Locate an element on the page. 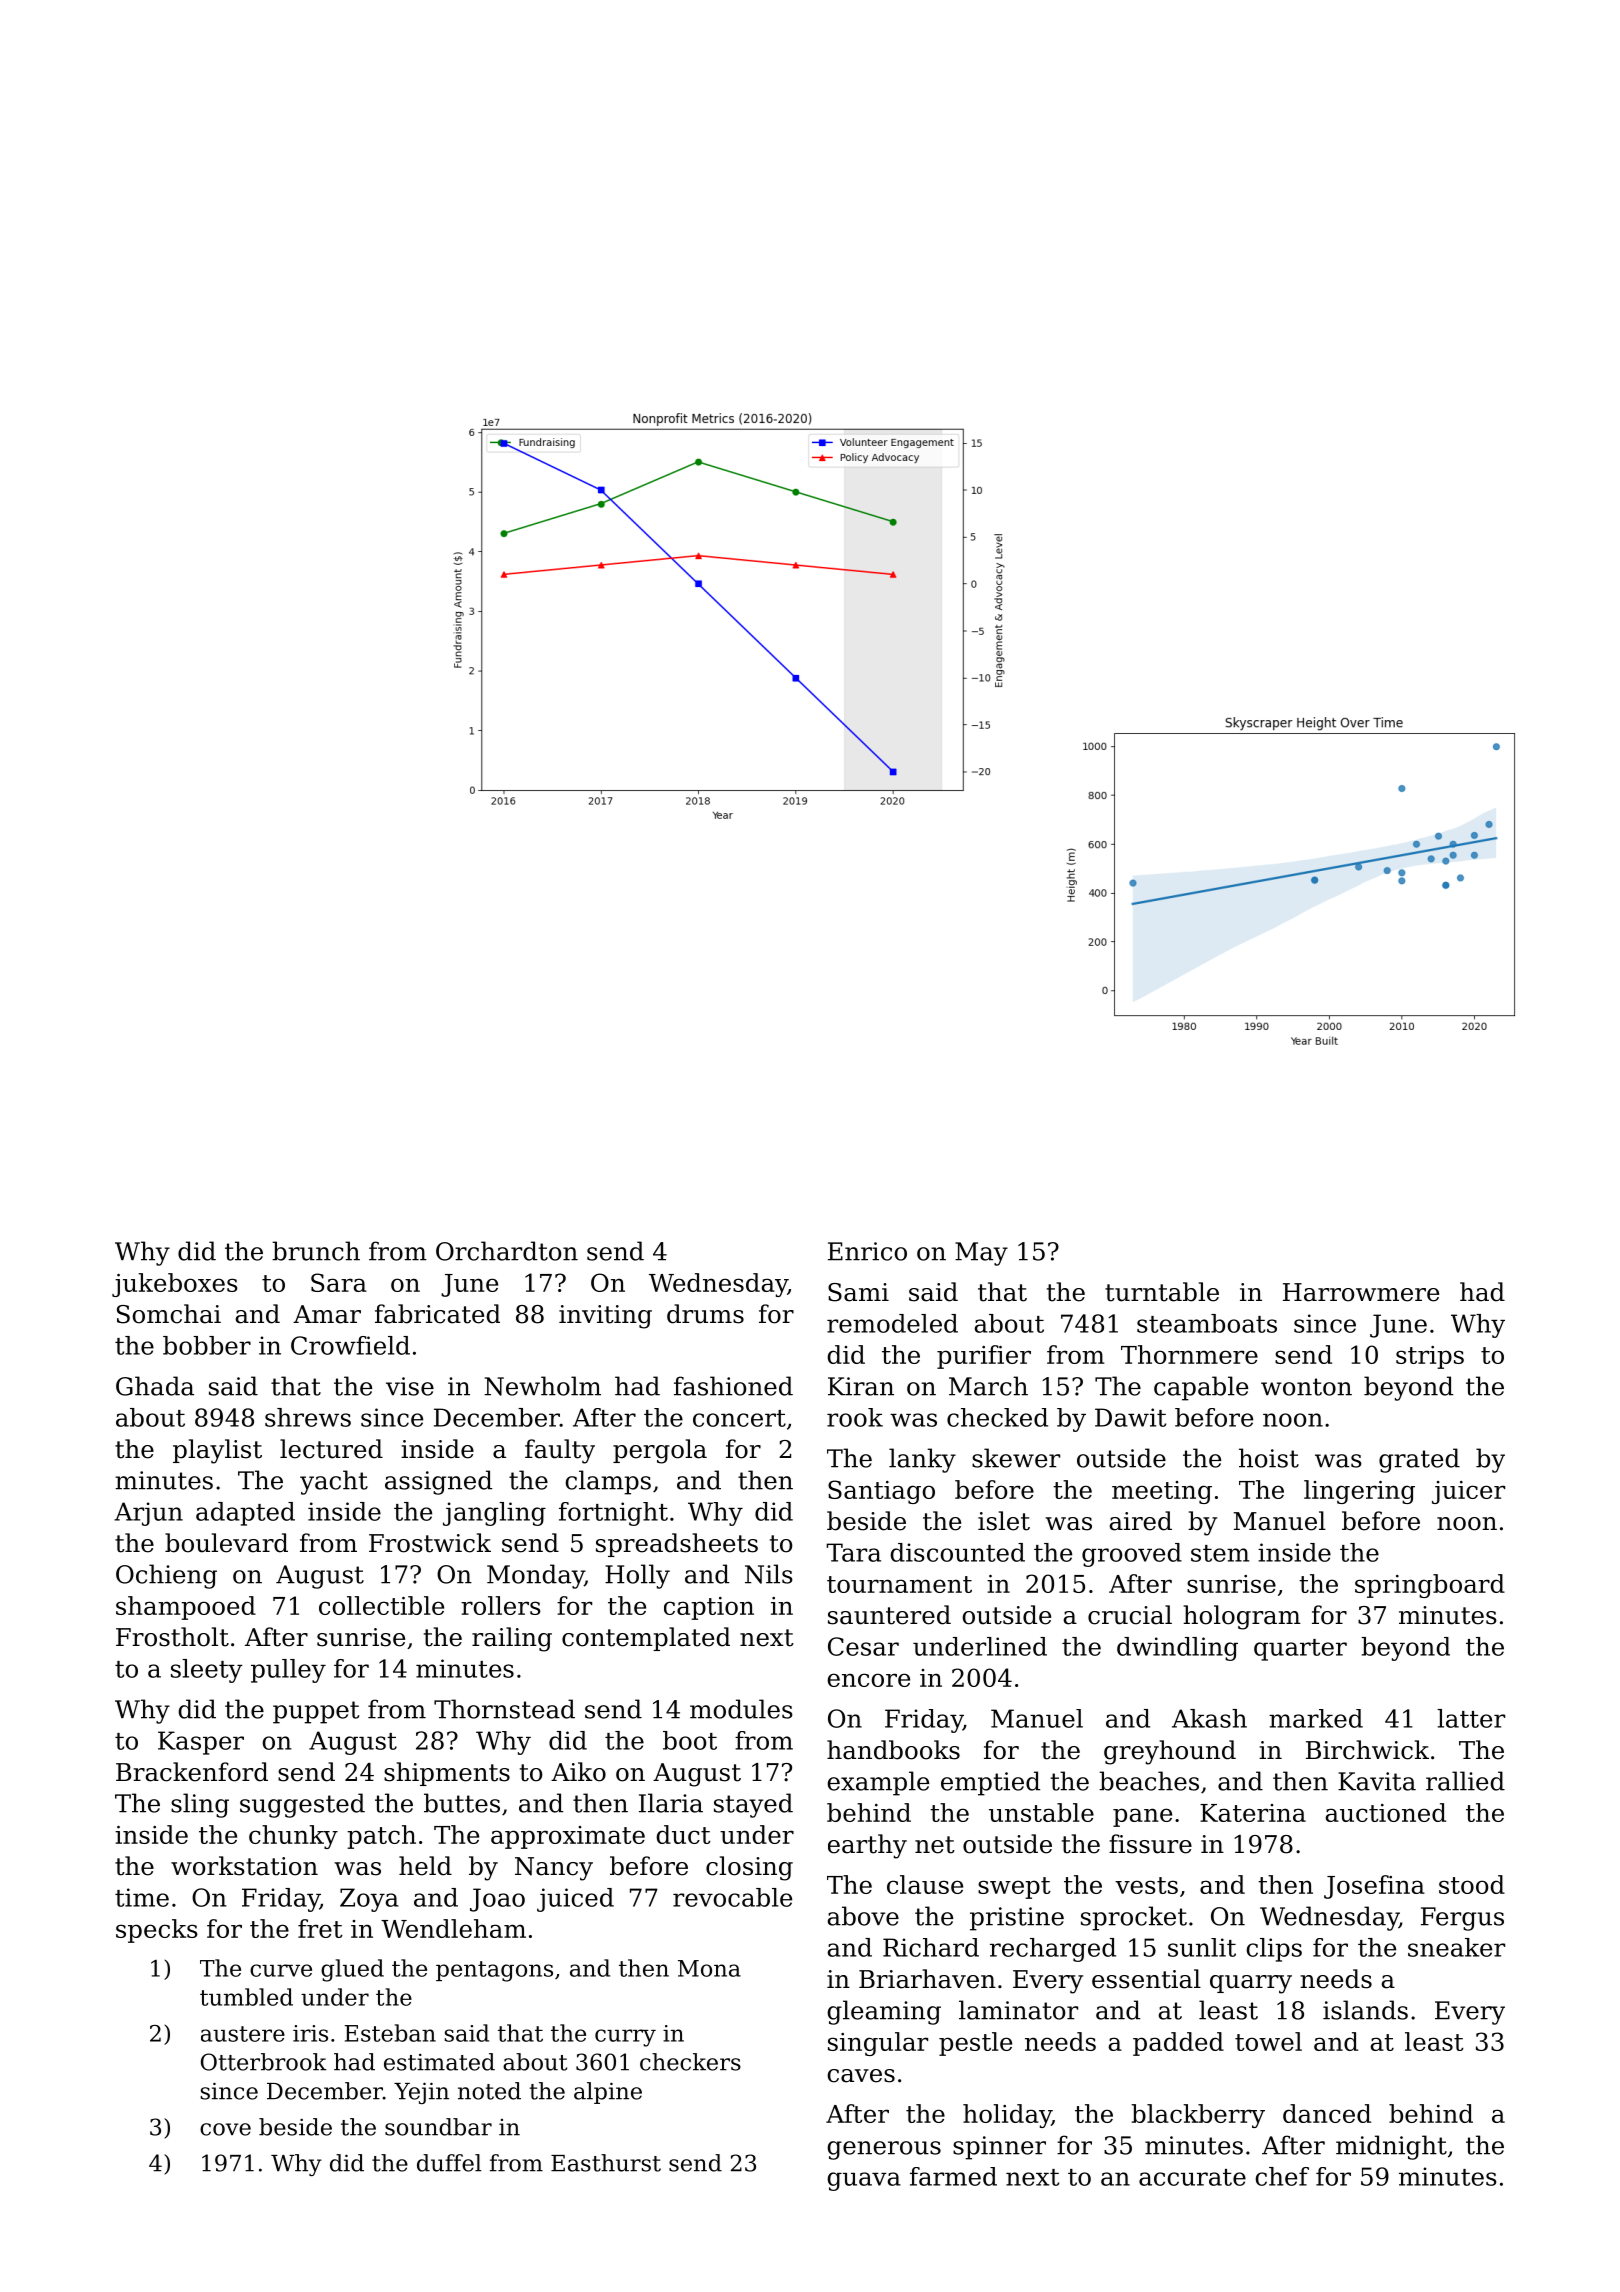 The height and width of the image is (2292, 1620). collectible is located at coordinates (381, 1605).
